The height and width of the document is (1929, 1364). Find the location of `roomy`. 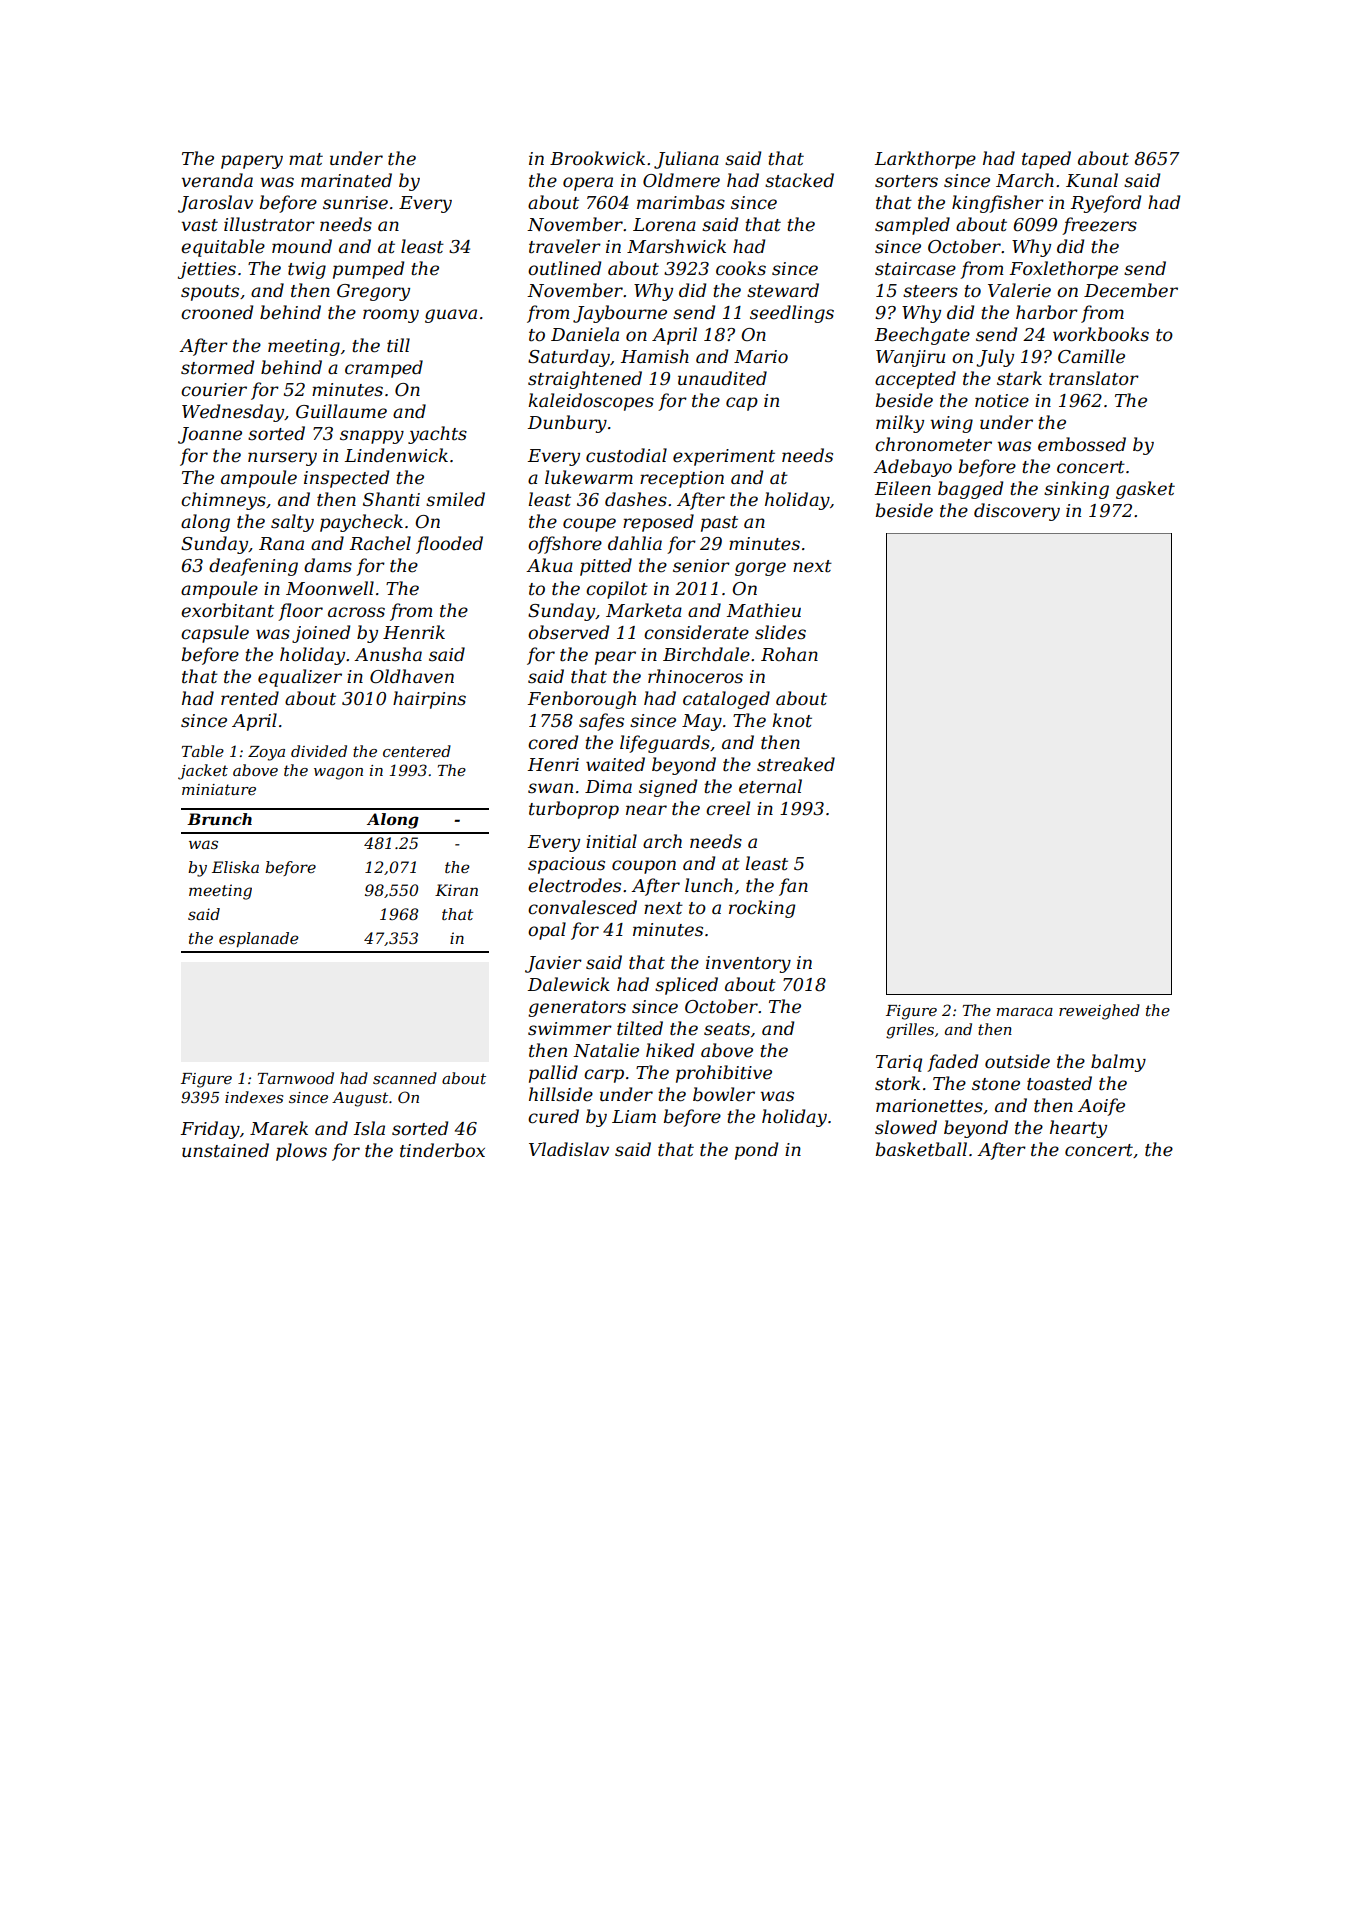

roomy is located at coordinates (391, 316).
